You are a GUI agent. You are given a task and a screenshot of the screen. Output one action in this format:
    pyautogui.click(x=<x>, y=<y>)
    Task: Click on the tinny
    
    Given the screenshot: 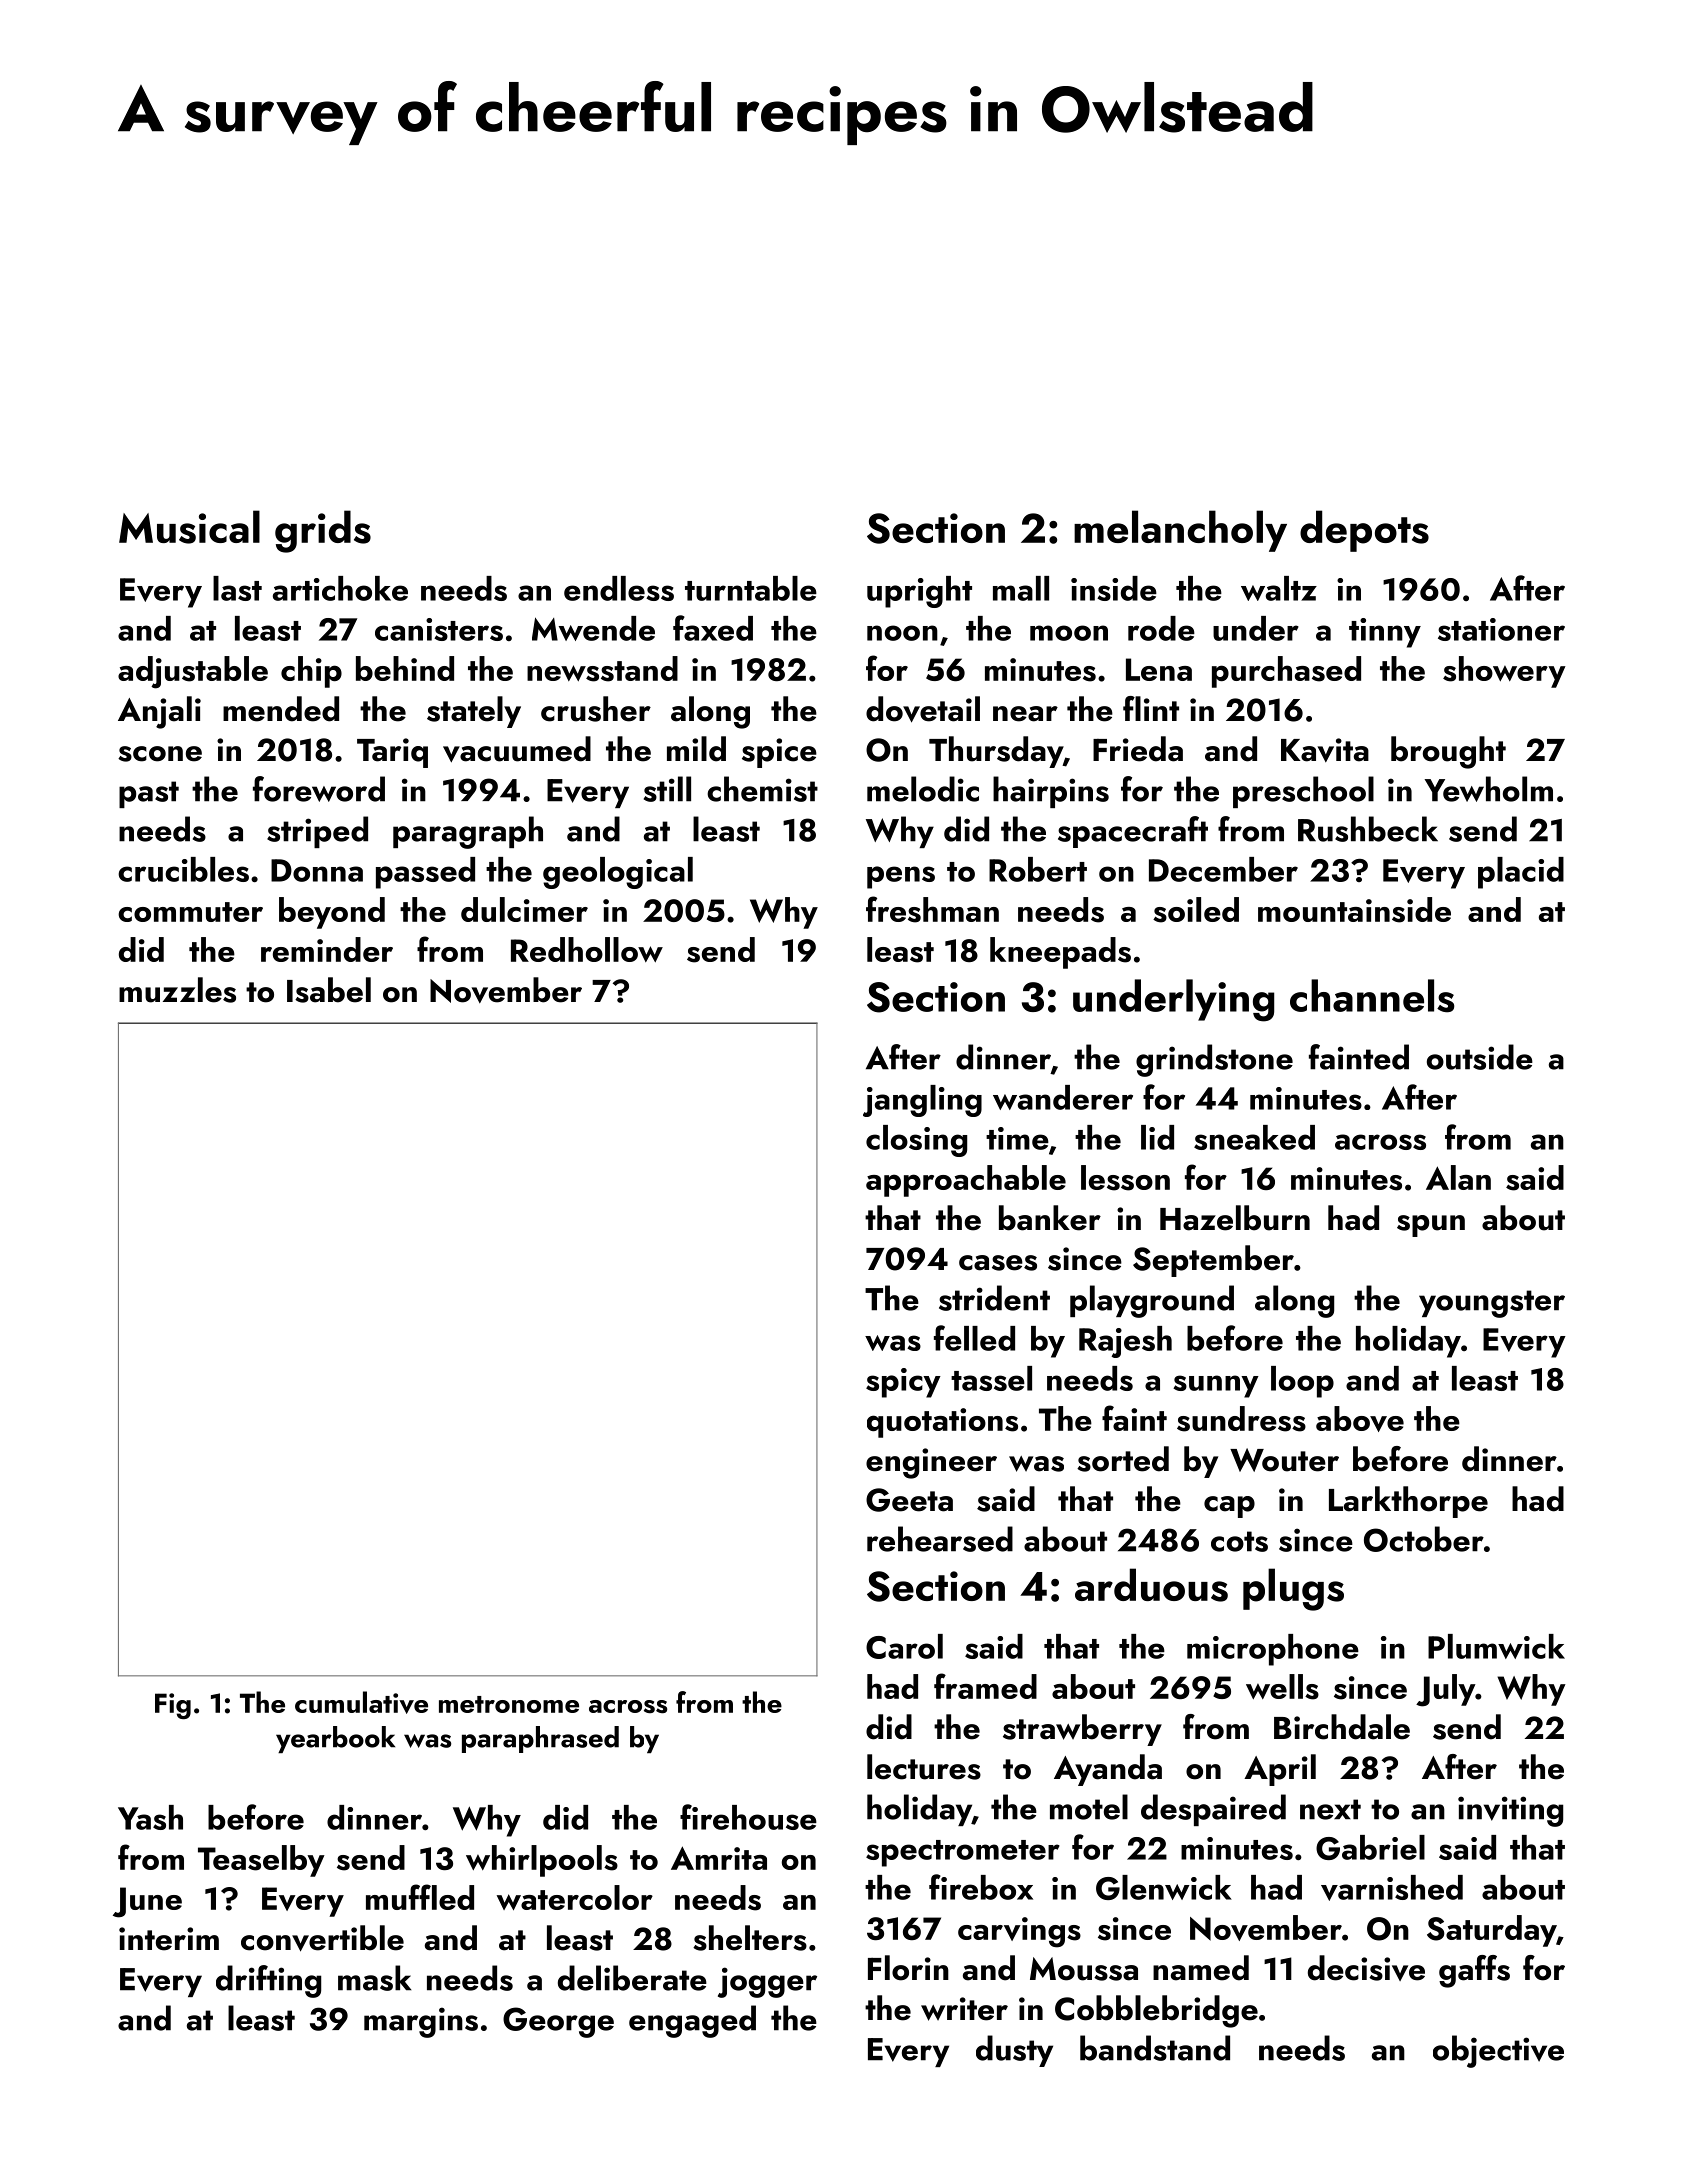 What is the action you would take?
    pyautogui.click(x=1385, y=633)
